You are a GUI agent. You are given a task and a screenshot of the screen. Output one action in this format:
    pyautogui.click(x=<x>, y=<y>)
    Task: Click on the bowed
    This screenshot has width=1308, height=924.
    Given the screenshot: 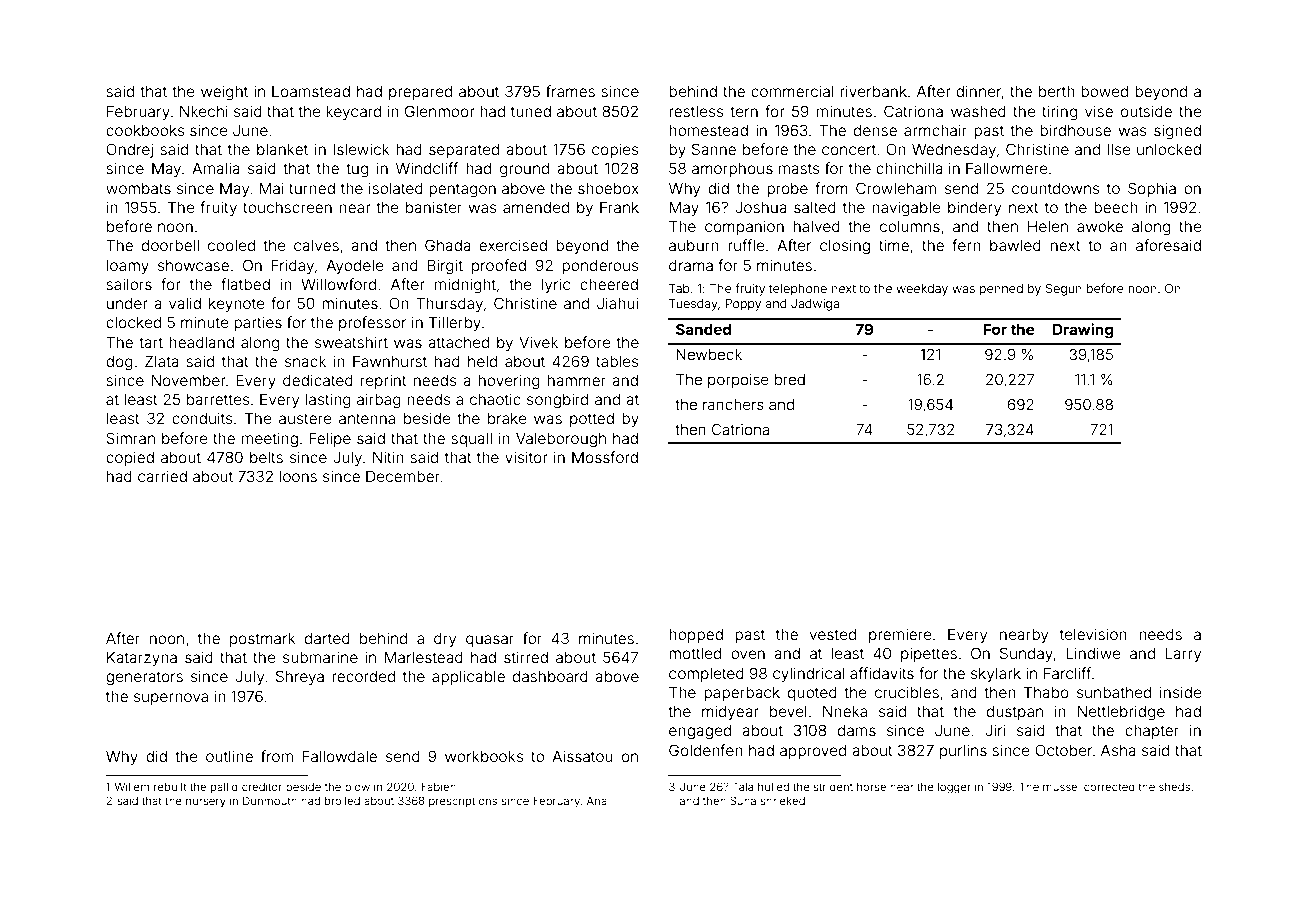 What is the action you would take?
    pyautogui.click(x=1104, y=91)
